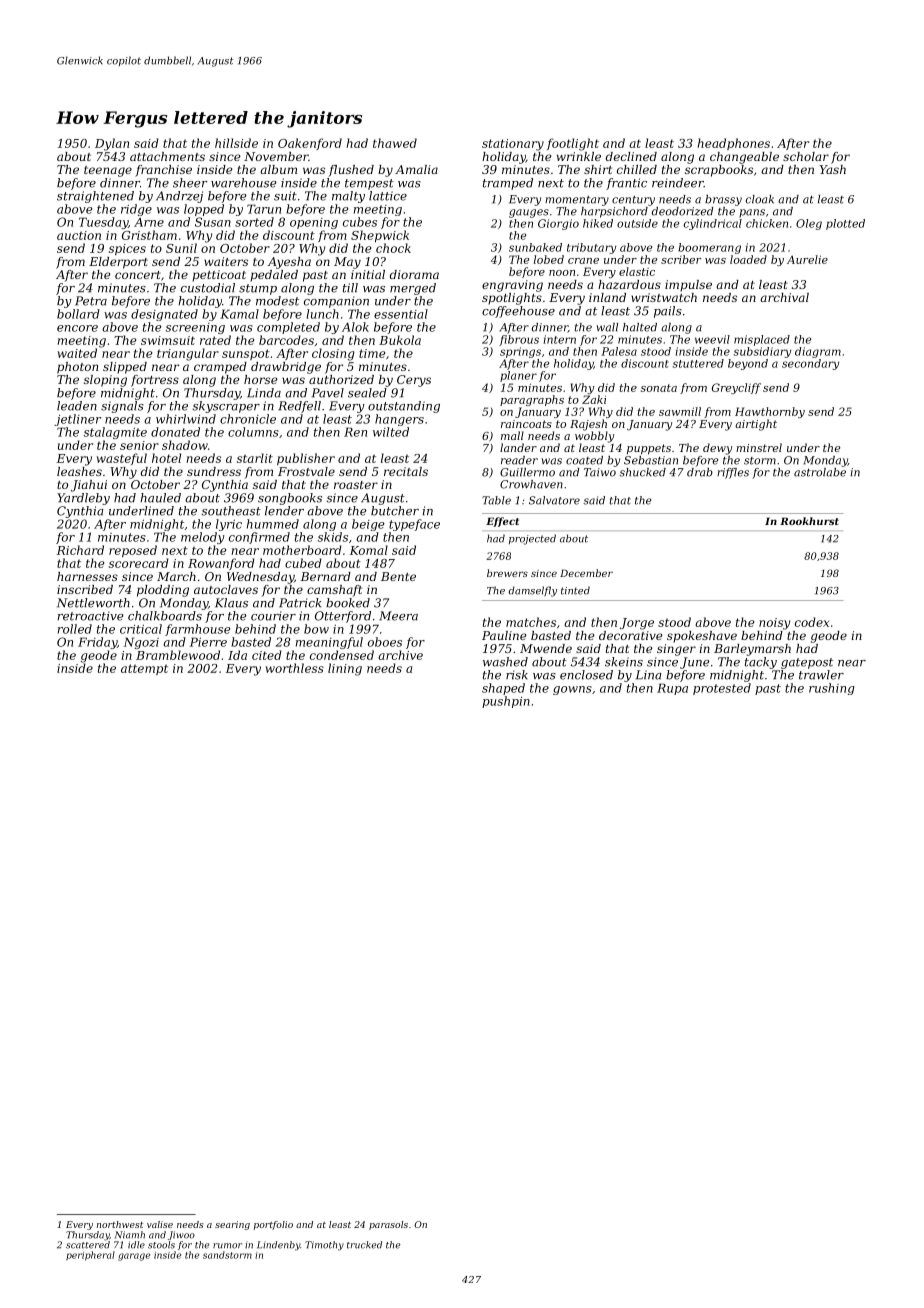 The width and height of the screenshot is (924, 1308). Describe the element at coordinates (248, 419) in the screenshot. I see `chronicle` at that location.
